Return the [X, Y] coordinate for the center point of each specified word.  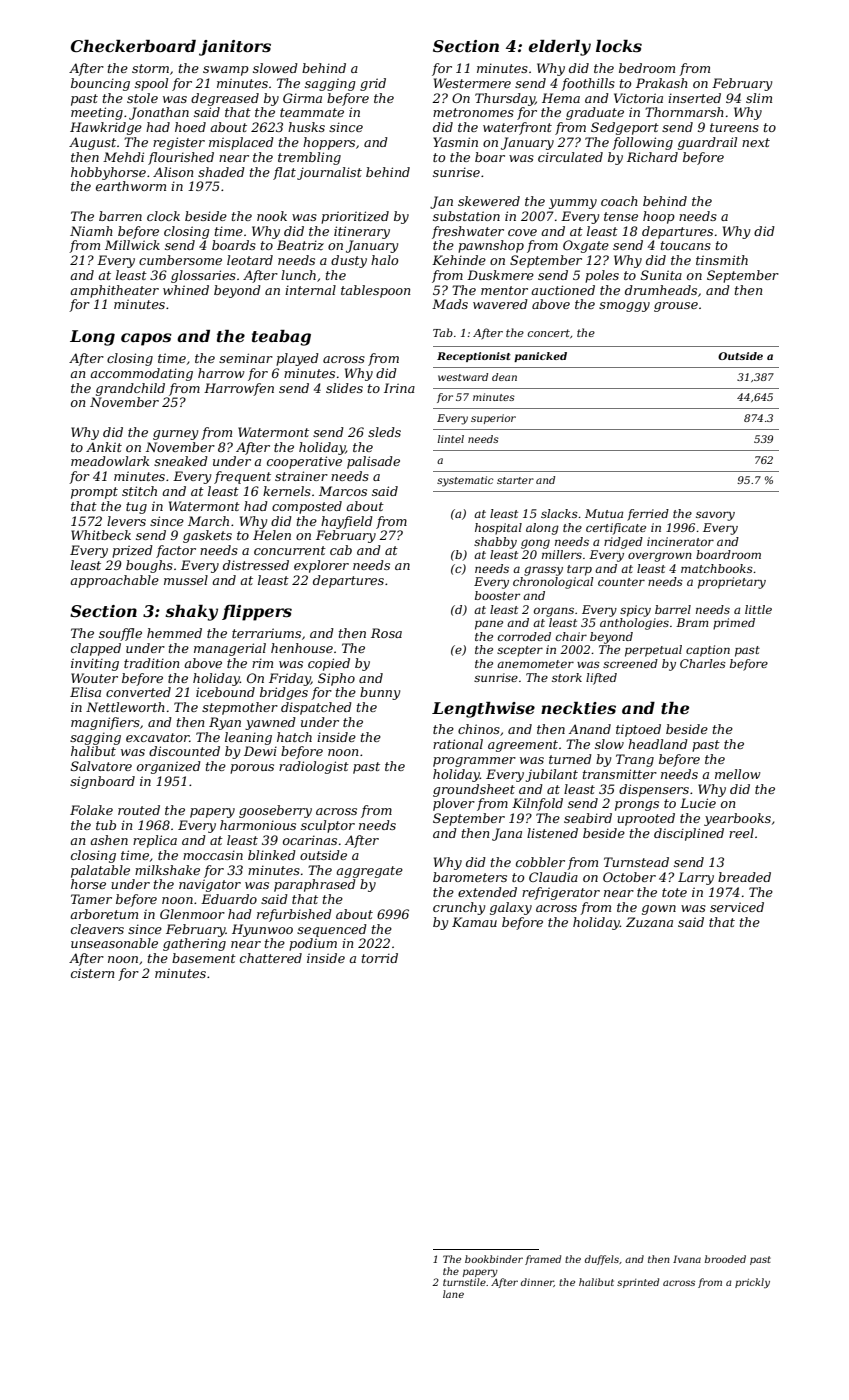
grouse [676, 307]
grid [373, 84]
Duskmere [500, 275]
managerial [230, 649]
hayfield [347, 522]
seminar [246, 358]
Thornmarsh [684, 112]
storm [150, 68]
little [758, 609]
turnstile [464, 1282]
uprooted [646, 819]
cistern [92, 973]
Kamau [474, 922]
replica [155, 841]
